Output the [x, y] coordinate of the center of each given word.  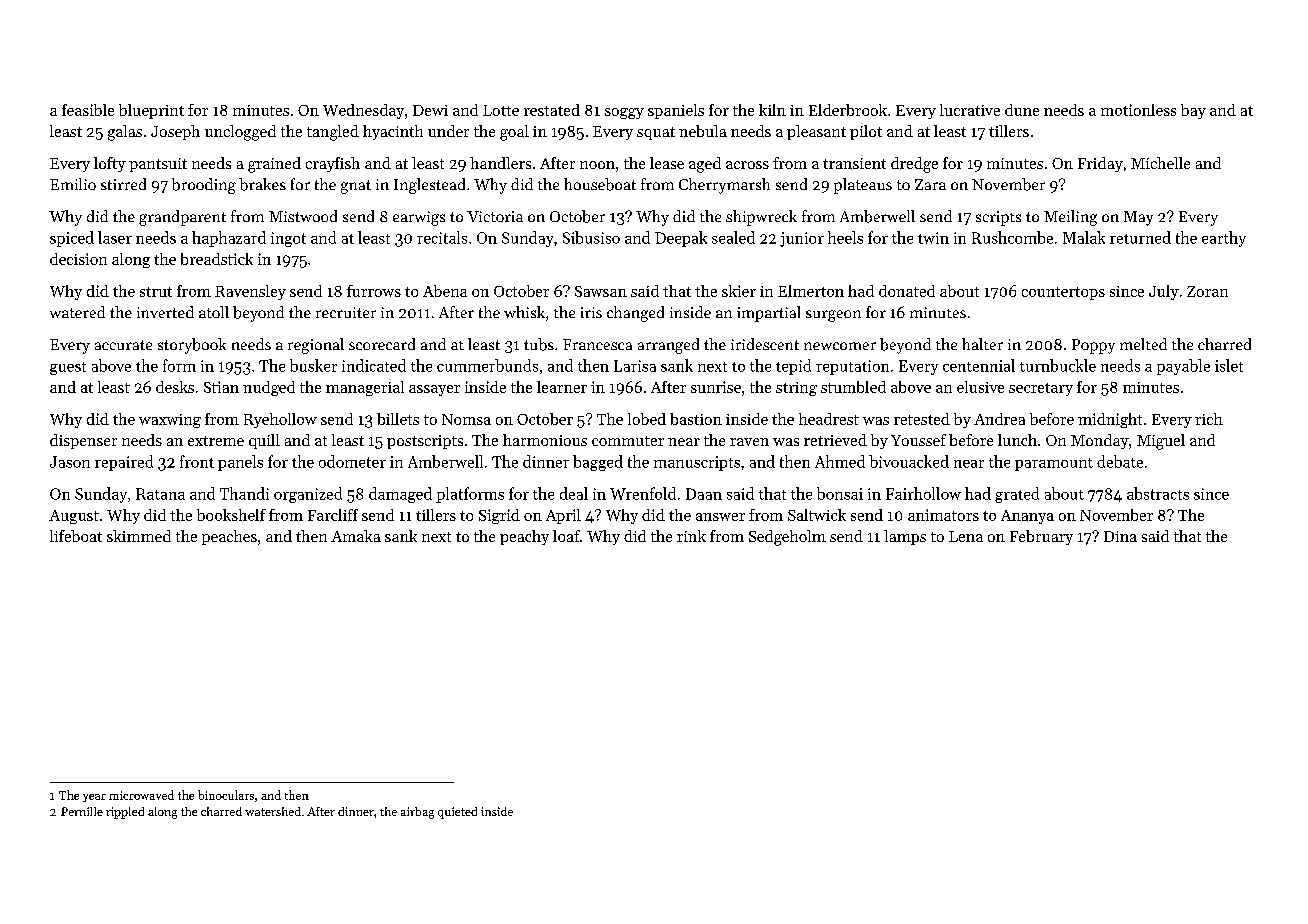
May [1138, 218]
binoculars [226, 795]
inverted [165, 312]
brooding [204, 186]
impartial [768, 314]
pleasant [816, 132]
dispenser [83, 441]
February [1041, 537]
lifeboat [76, 536]
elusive [980, 387]
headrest [829, 419]
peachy [524, 537]
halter [982, 344]
